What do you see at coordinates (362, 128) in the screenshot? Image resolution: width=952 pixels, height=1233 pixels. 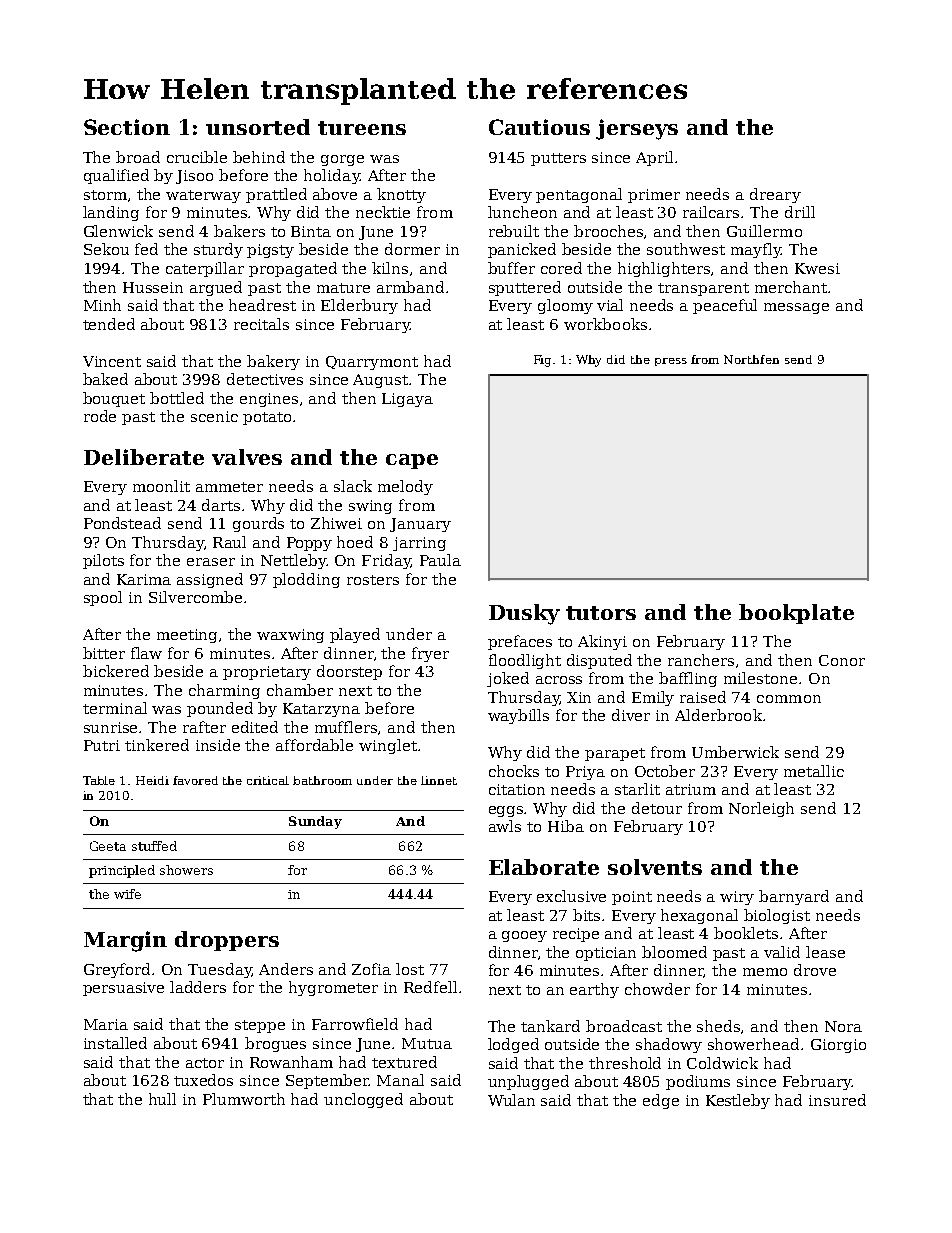 I see `tureens` at bounding box center [362, 128].
